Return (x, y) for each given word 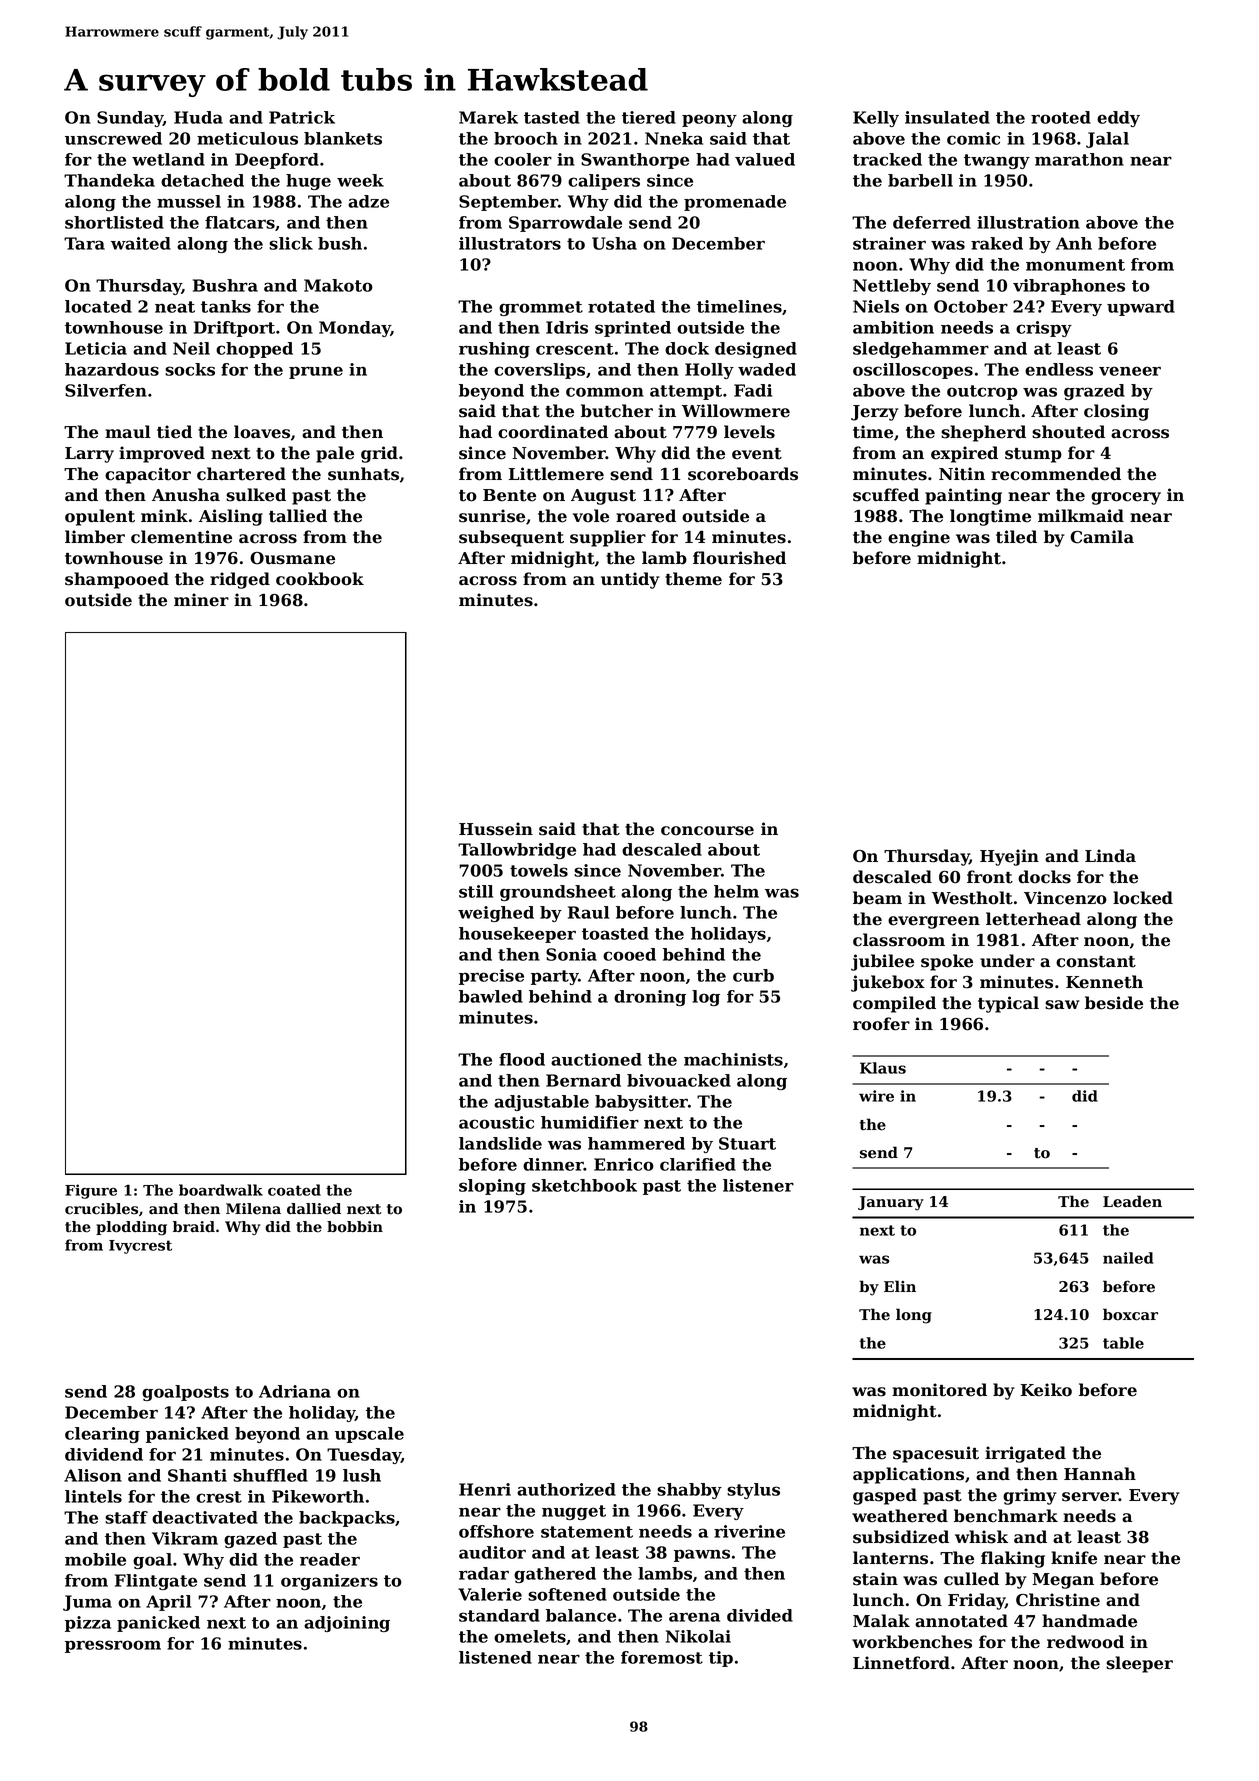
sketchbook (584, 1185)
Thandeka (109, 180)
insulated (947, 117)
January (891, 1203)
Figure (91, 1191)
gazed (250, 1540)
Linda (1110, 856)
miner (201, 600)
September (508, 203)
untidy (630, 580)
